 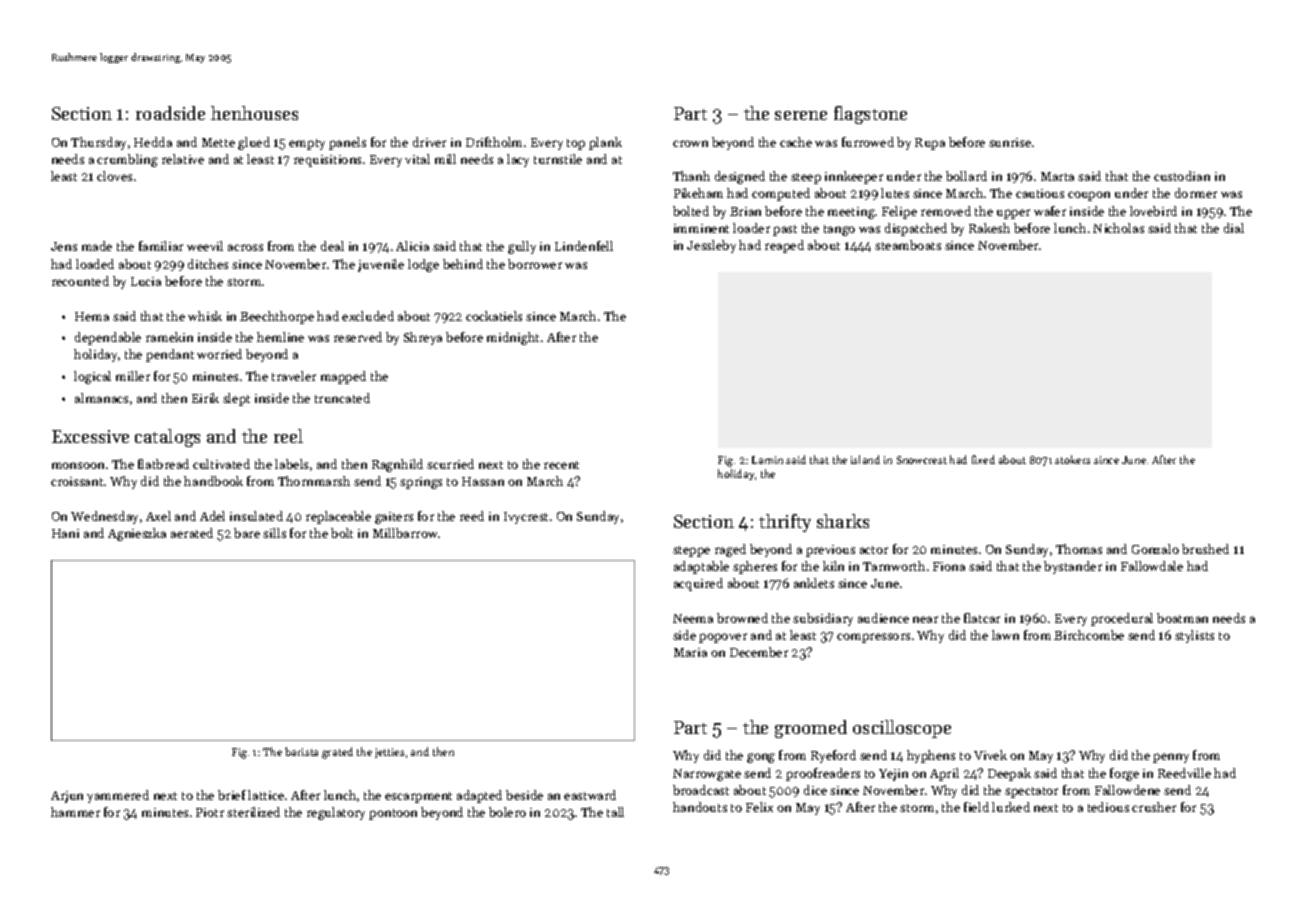 I want to click on Snowcrest, so click(x=922, y=460).
